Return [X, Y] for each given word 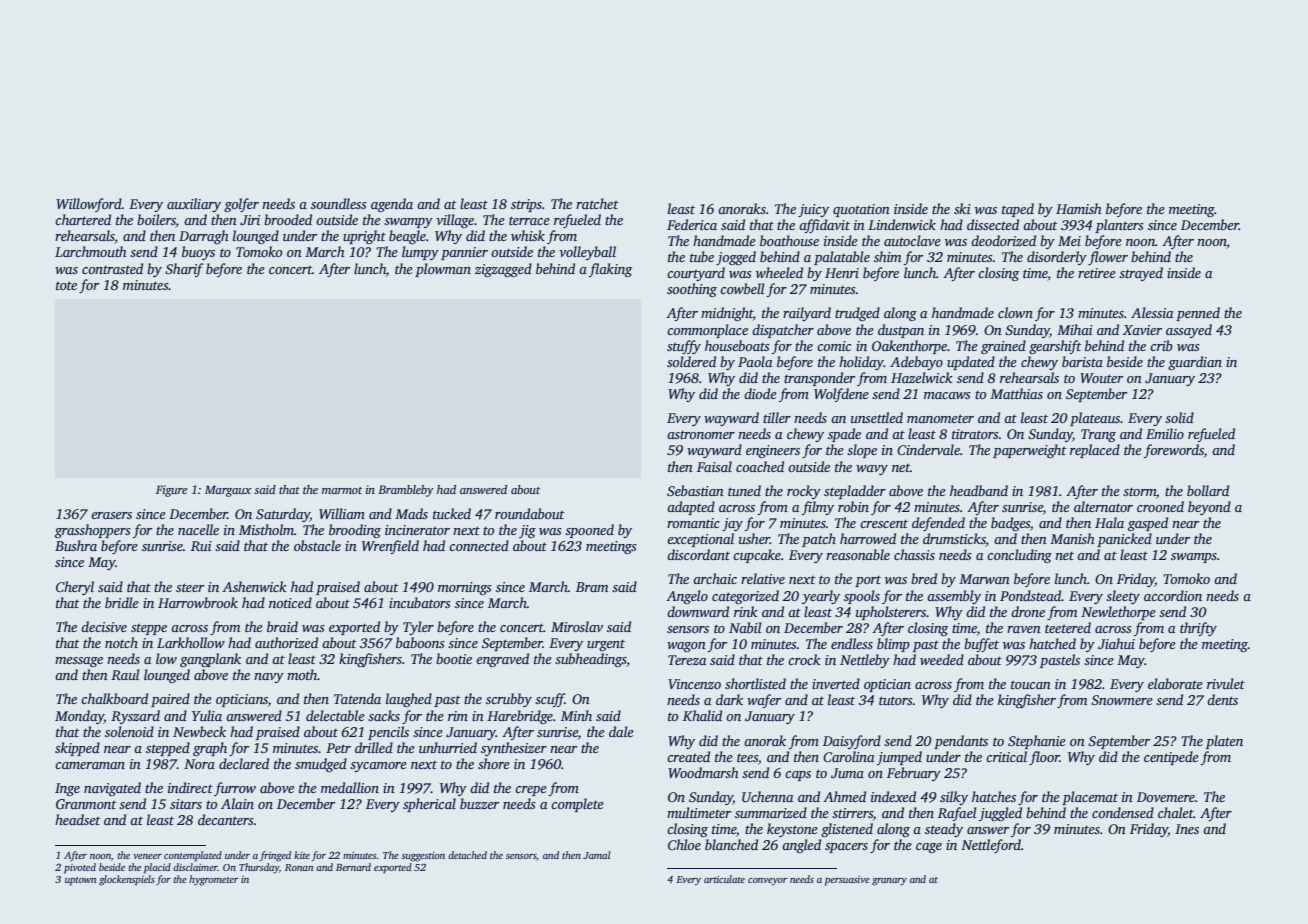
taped [1018, 210]
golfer [241, 205]
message [79, 662]
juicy [813, 210]
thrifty [1198, 629]
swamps [1194, 558]
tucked [452, 513]
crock [804, 659]
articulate [724, 879]
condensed [1123, 812]
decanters [226, 819]
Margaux [228, 491]
